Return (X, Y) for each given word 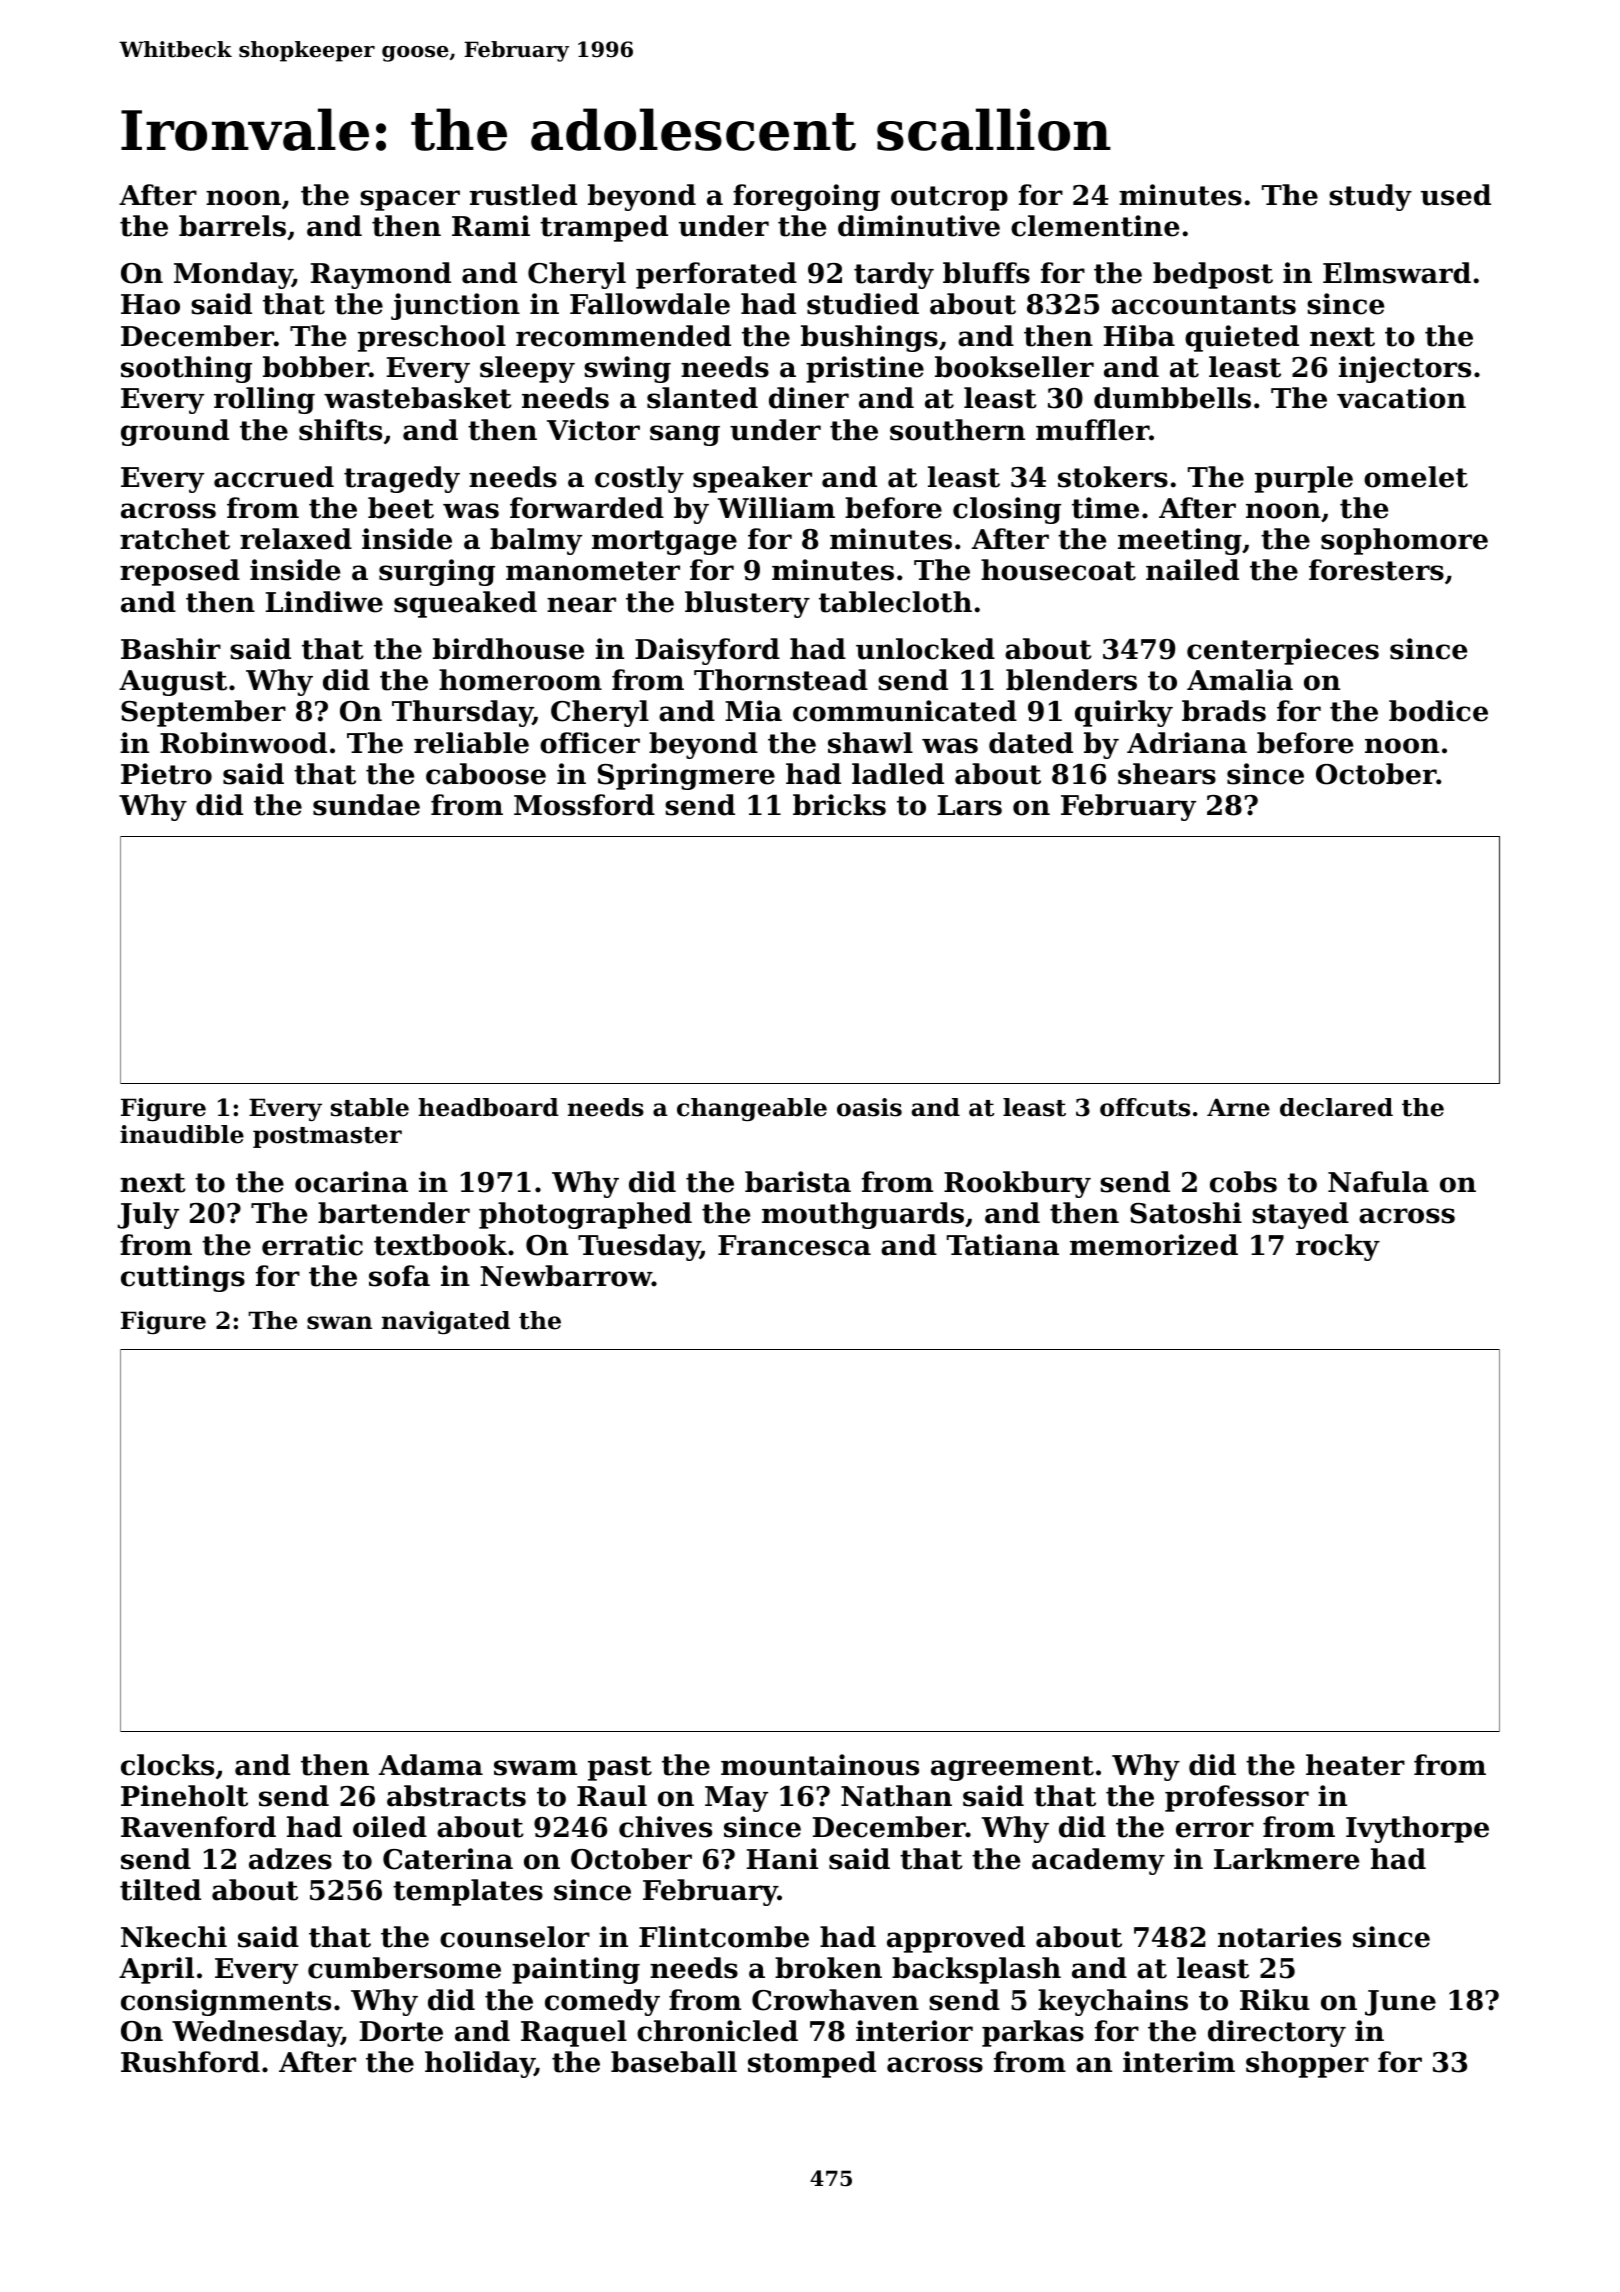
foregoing (806, 197)
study (1370, 197)
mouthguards (863, 1215)
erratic (312, 1245)
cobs (1243, 1182)
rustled (523, 195)
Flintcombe (724, 1937)
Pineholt (184, 1796)
